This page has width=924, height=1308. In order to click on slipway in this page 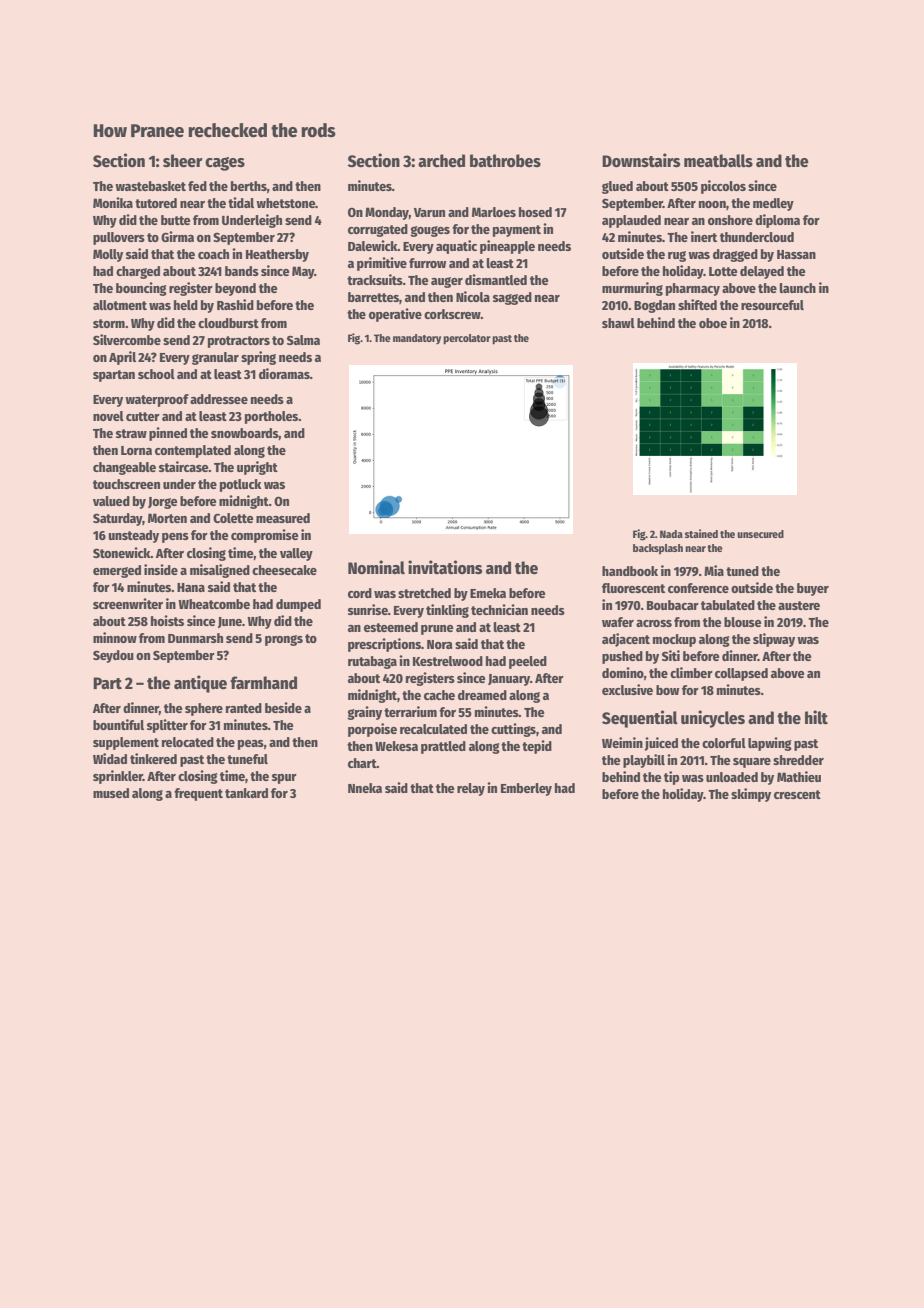, I will do `click(774, 640)`.
